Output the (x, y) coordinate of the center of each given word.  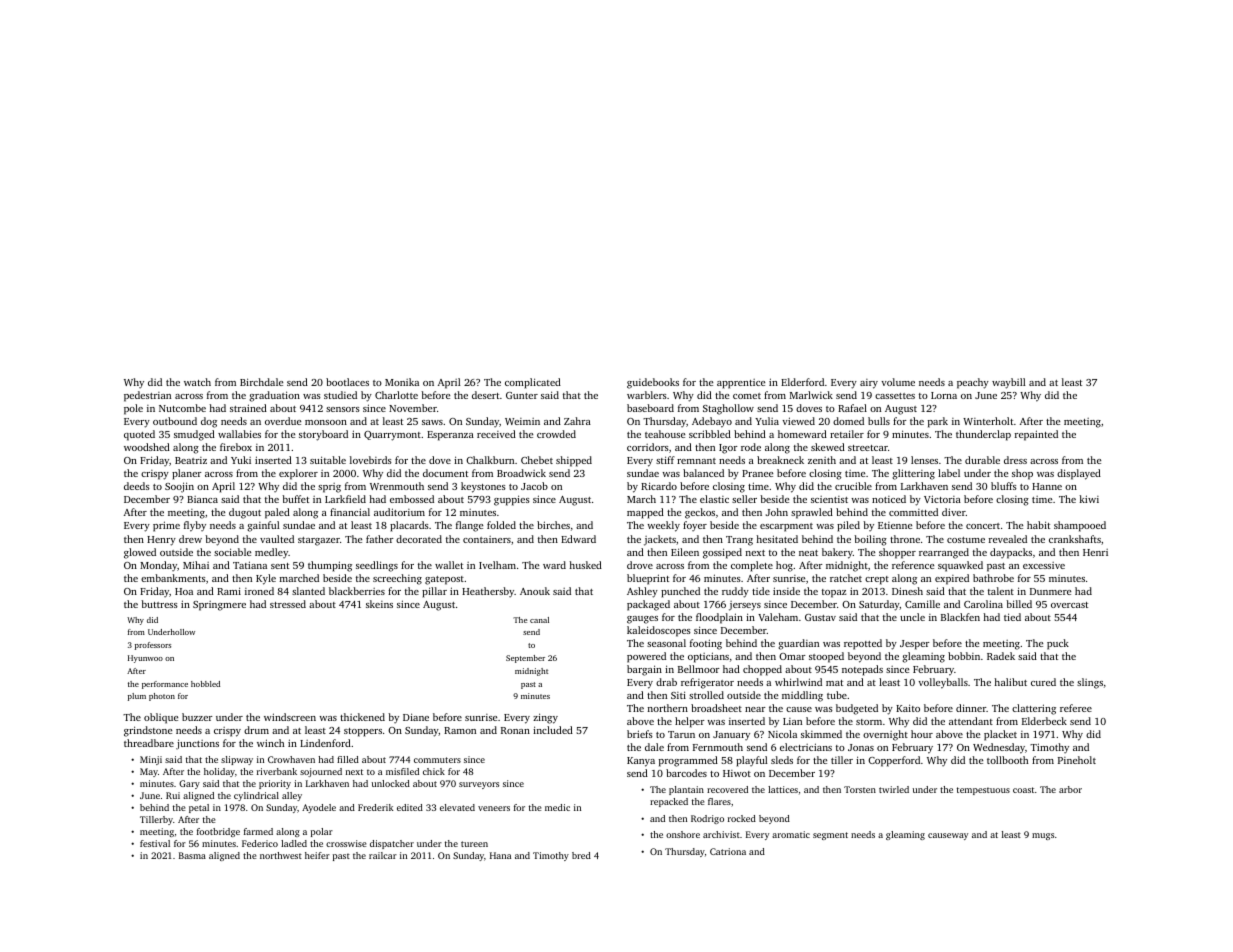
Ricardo (659, 486)
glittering (913, 474)
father (380, 539)
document (445, 473)
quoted (139, 435)
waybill (1009, 383)
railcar (383, 855)
